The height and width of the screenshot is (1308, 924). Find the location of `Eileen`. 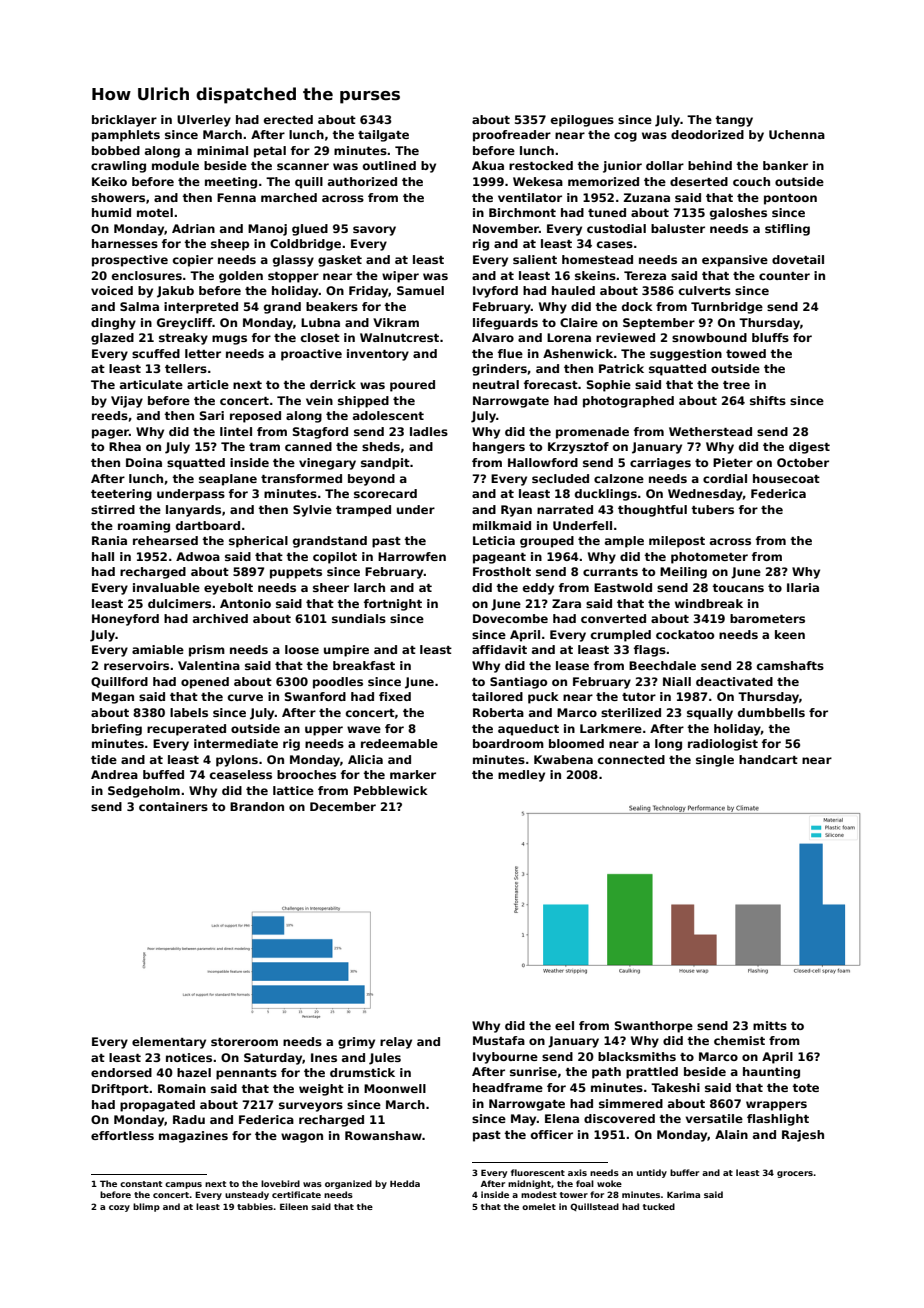

Eileen is located at coordinates (294, 1206).
